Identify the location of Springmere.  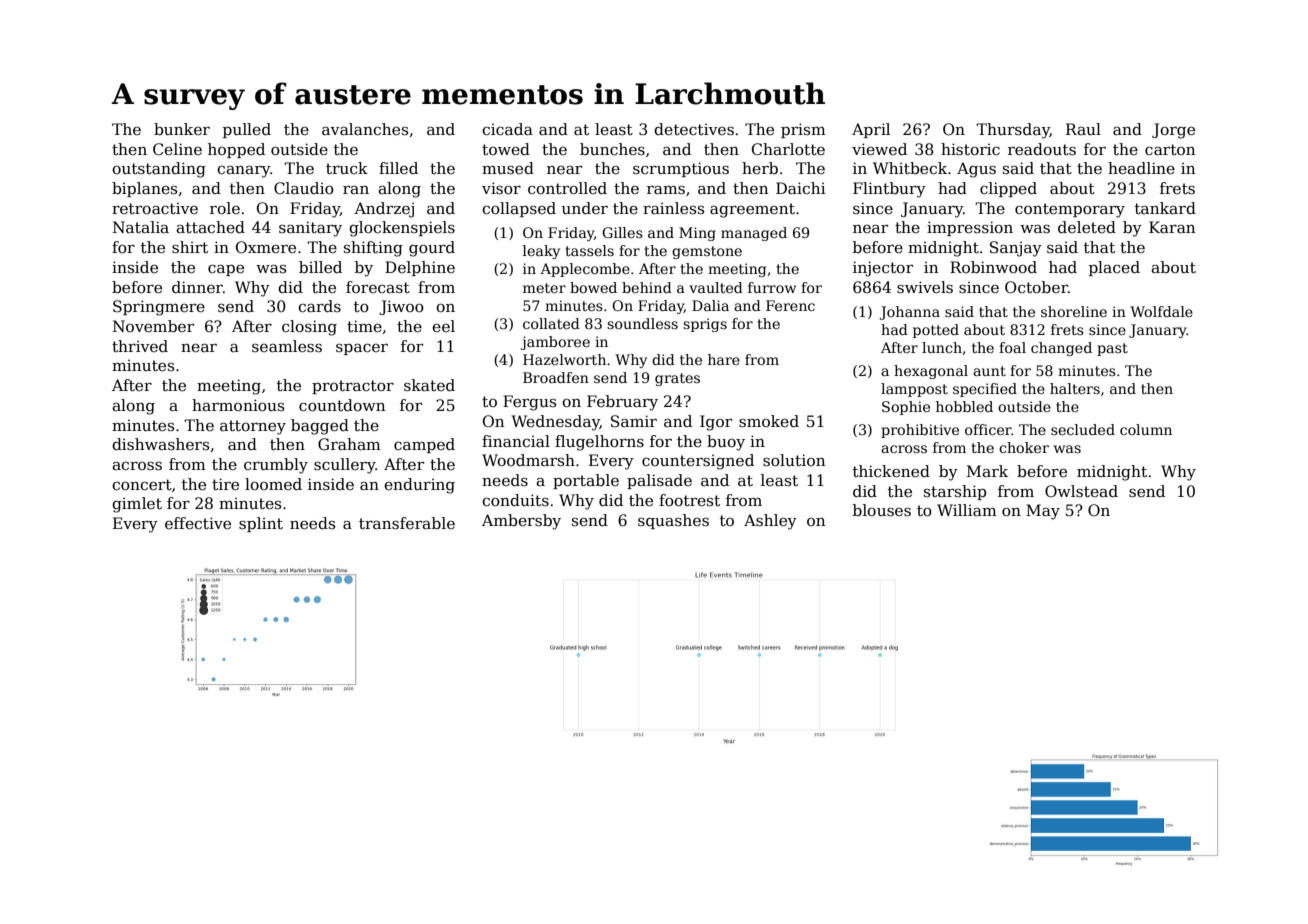
(159, 308).
